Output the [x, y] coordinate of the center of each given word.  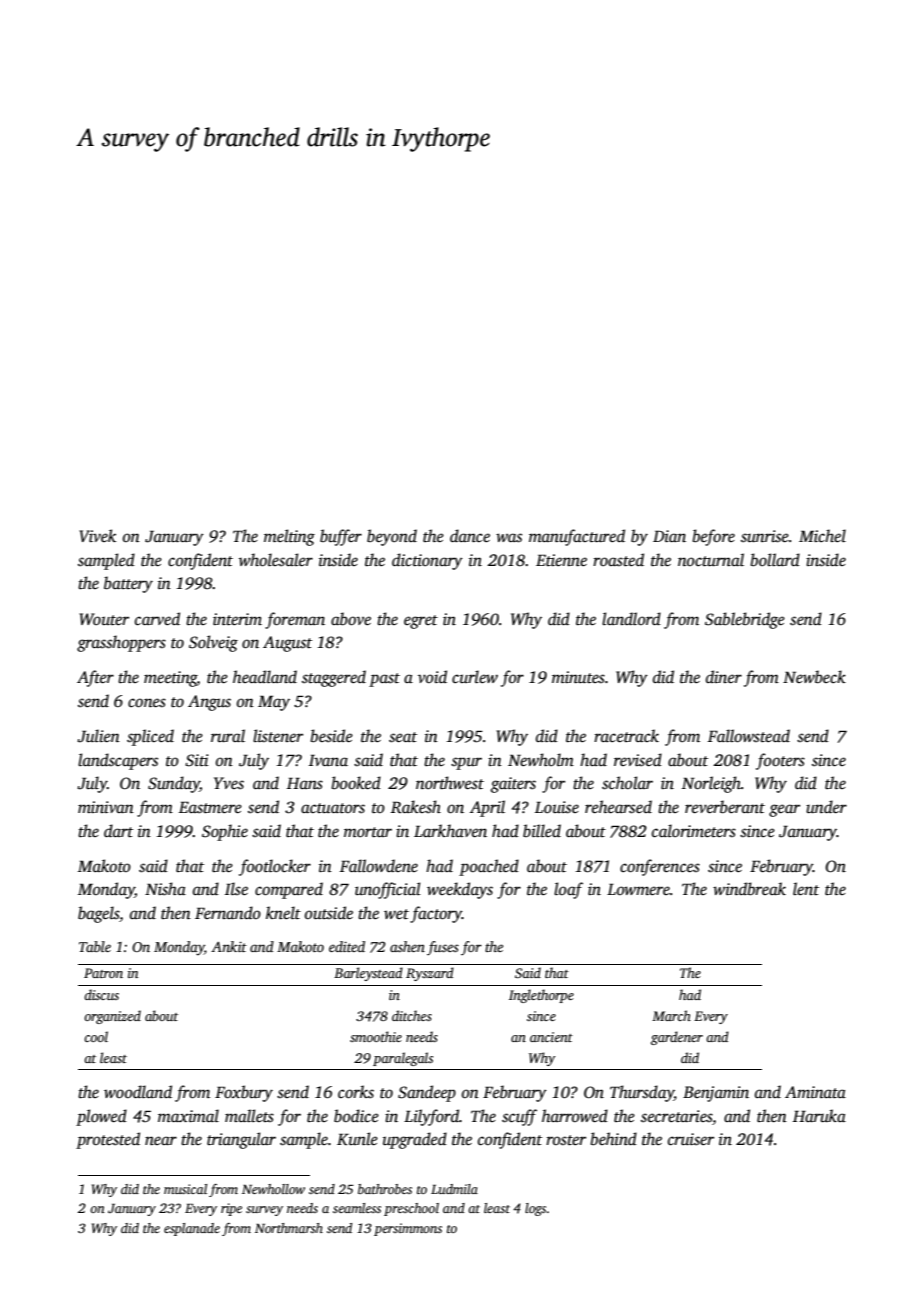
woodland [138, 1092]
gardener [677, 1038]
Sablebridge [745, 620]
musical [185, 1189]
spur [466, 763]
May [274, 703]
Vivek [97, 535]
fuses [443, 948]
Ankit [229, 946]
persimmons [408, 1229]
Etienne [561, 560]
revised [638, 760]
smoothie [376, 1036]
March [671, 1015]
